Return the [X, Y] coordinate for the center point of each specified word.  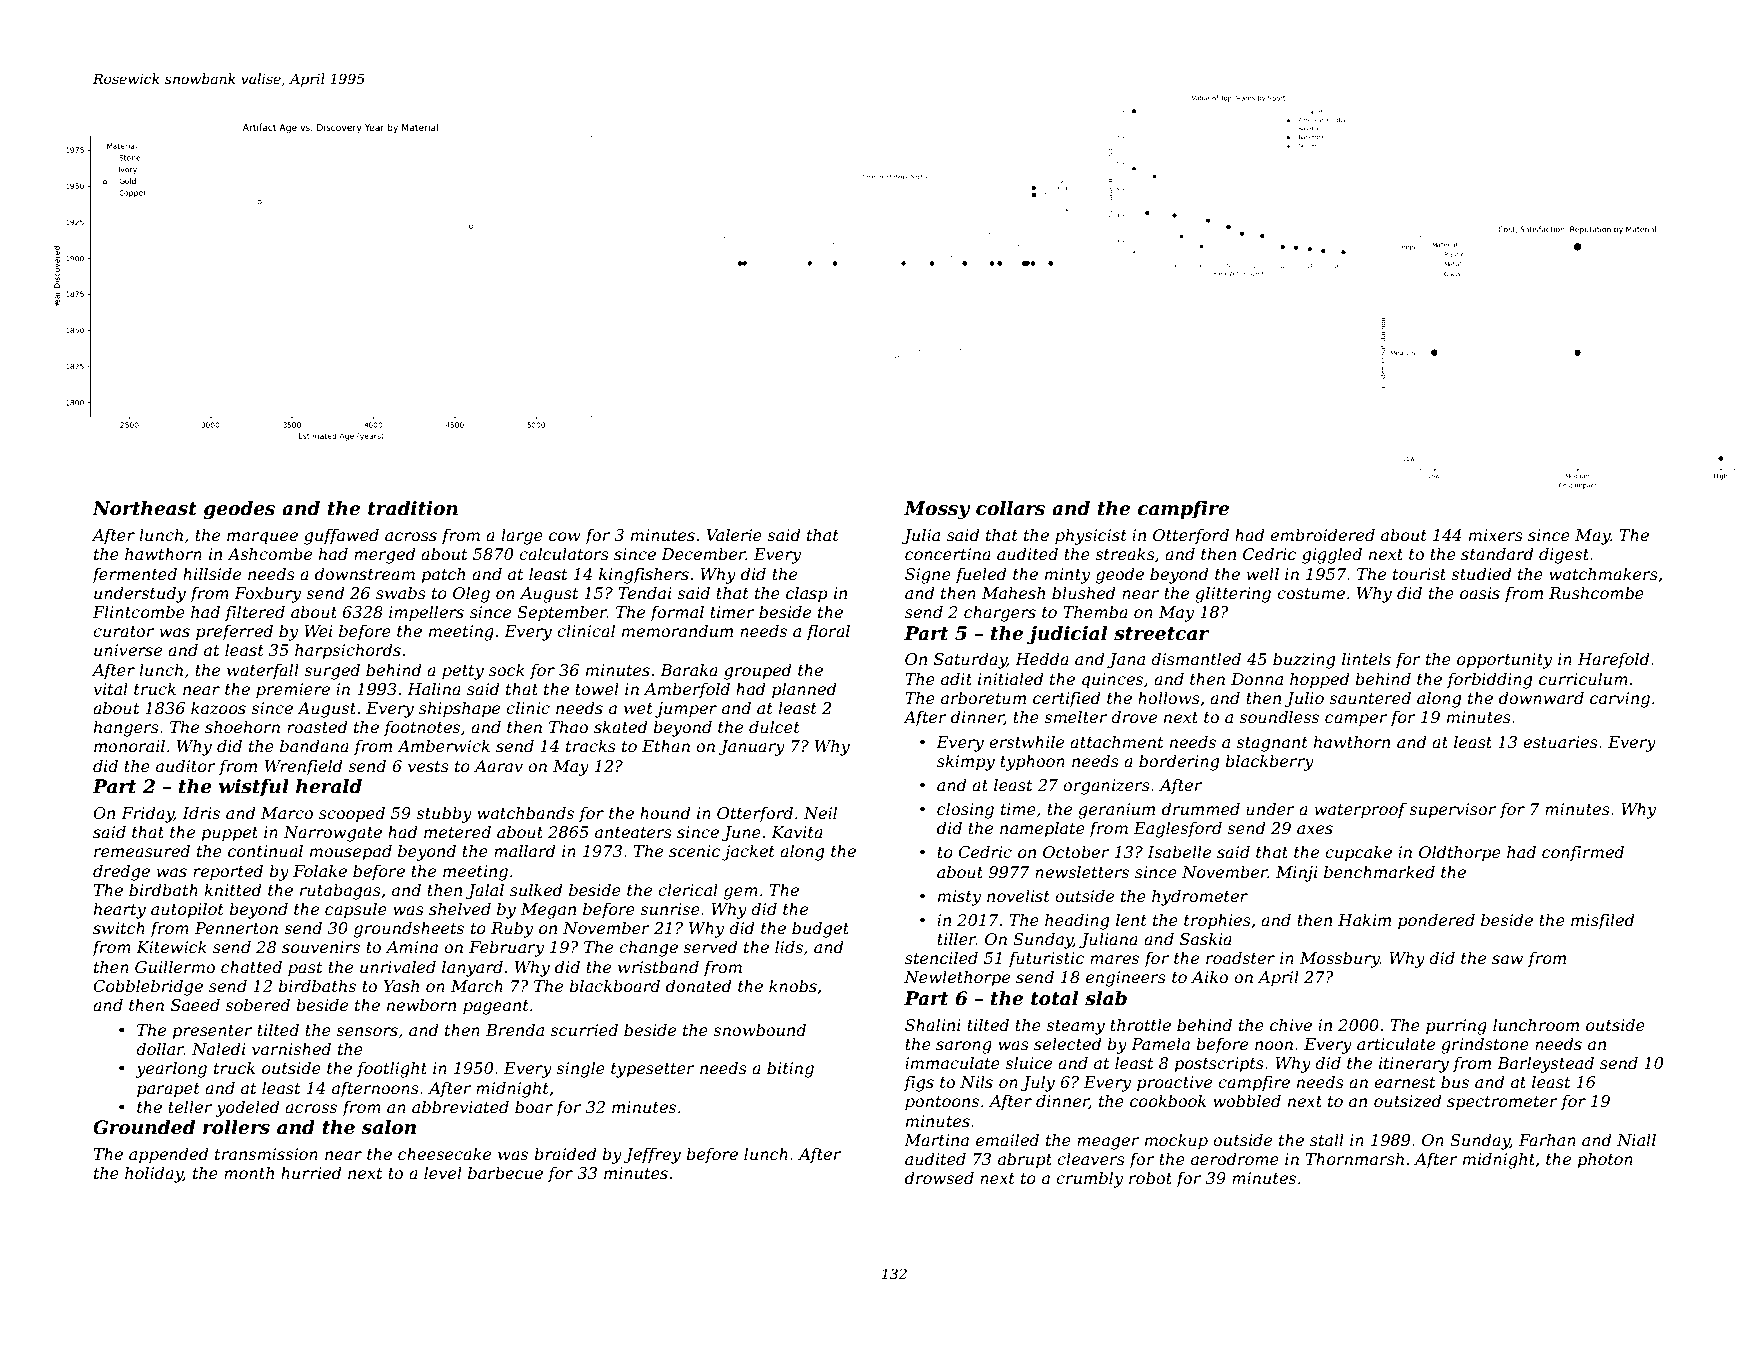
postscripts [1219, 1065]
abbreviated [460, 1106]
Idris [201, 812]
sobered [257, 1004]
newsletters [1082, 871]
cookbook [1168, 1100]
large [522, 536]
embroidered [1322, 534]
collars [1010, 508]
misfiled [1603, 921]
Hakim [1364, 919]
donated [699, 985]
